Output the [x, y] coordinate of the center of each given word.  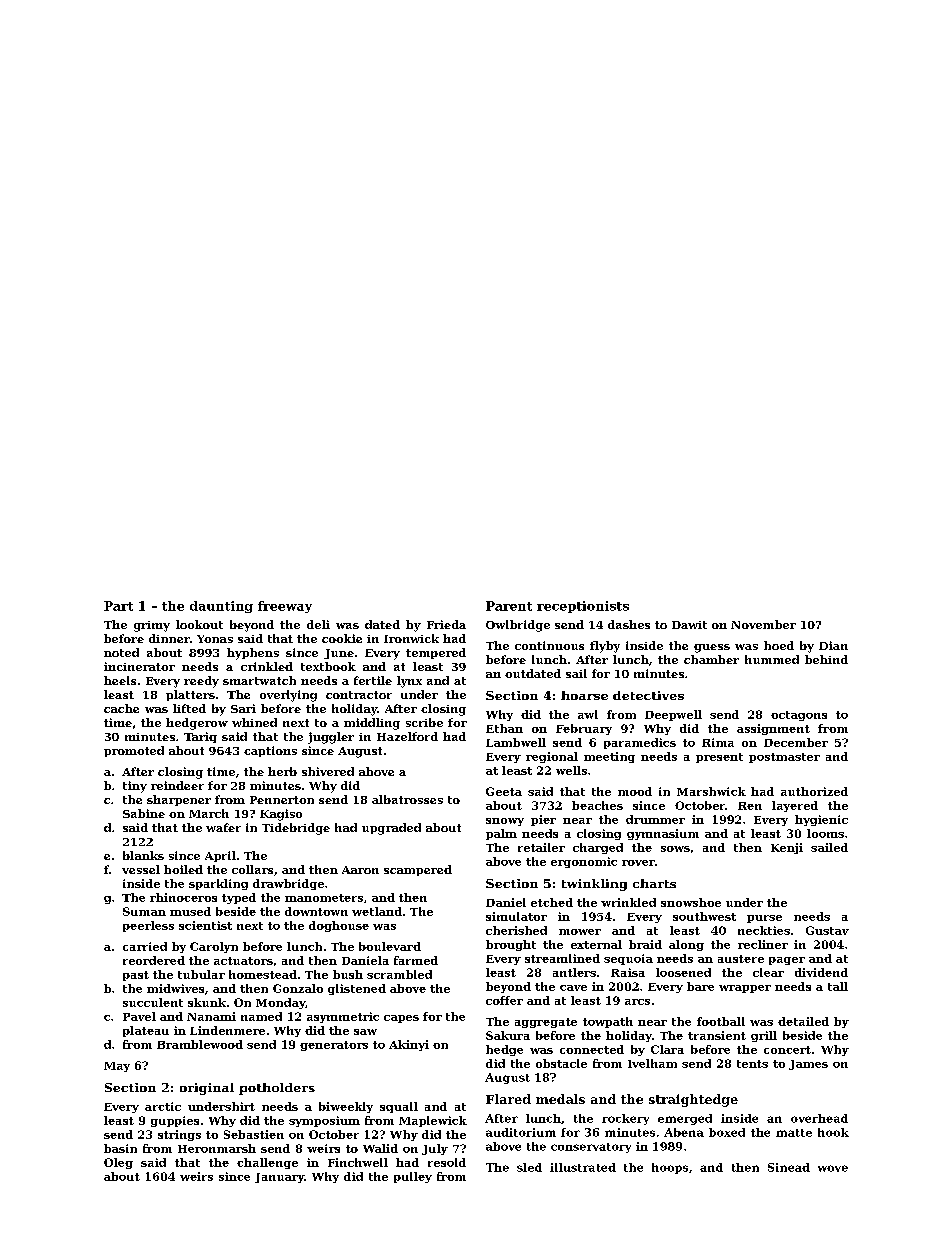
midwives [175, 988]
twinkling [594, 885]
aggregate [546, 1023]
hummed [772, 659]
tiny [135, 787]
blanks [143, 855]
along [686, 945]
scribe [424, 722]
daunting [221, 607]
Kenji [787, 848]
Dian [833, 645]
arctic [163, 1106]
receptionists [583, 607]
